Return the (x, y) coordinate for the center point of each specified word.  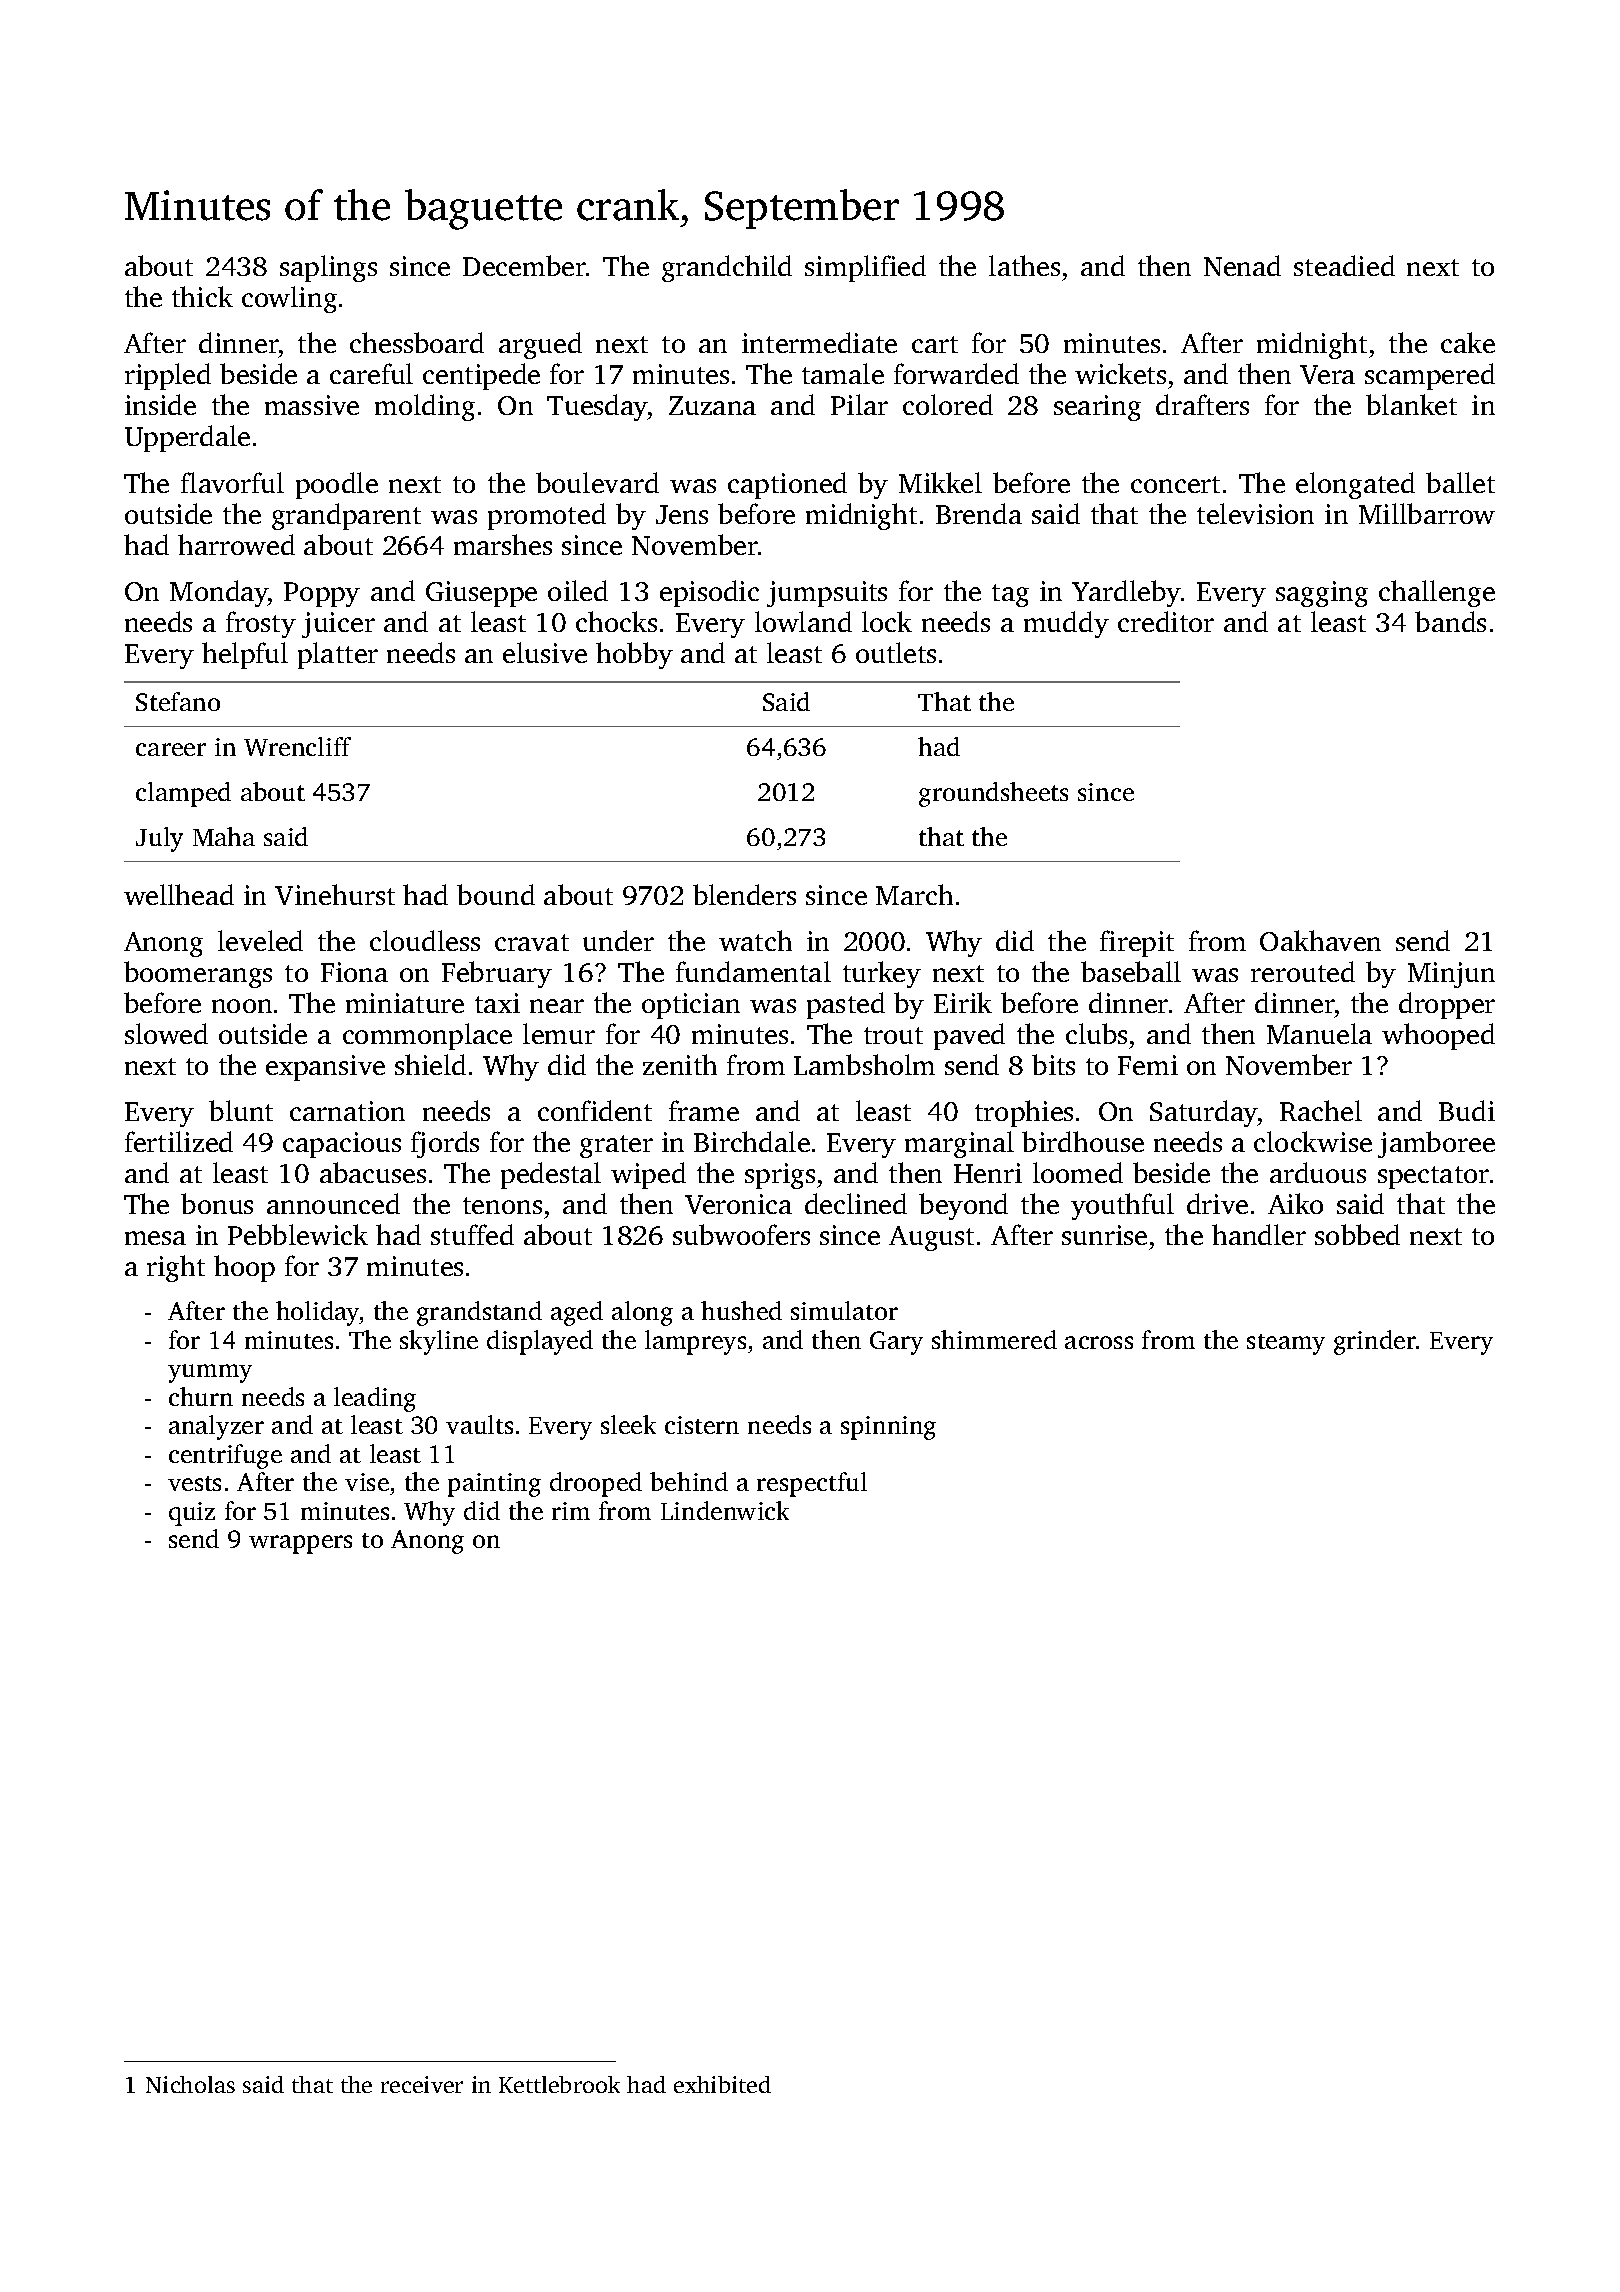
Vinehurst (335, 894)
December (524, 265)
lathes (1024, 265)
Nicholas (190, 2084)
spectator (1433, 1177)
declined (856, 1203)
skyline (439, 1342)
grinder (1375, 1342)
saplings (328, 268)
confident (595, 1110)
